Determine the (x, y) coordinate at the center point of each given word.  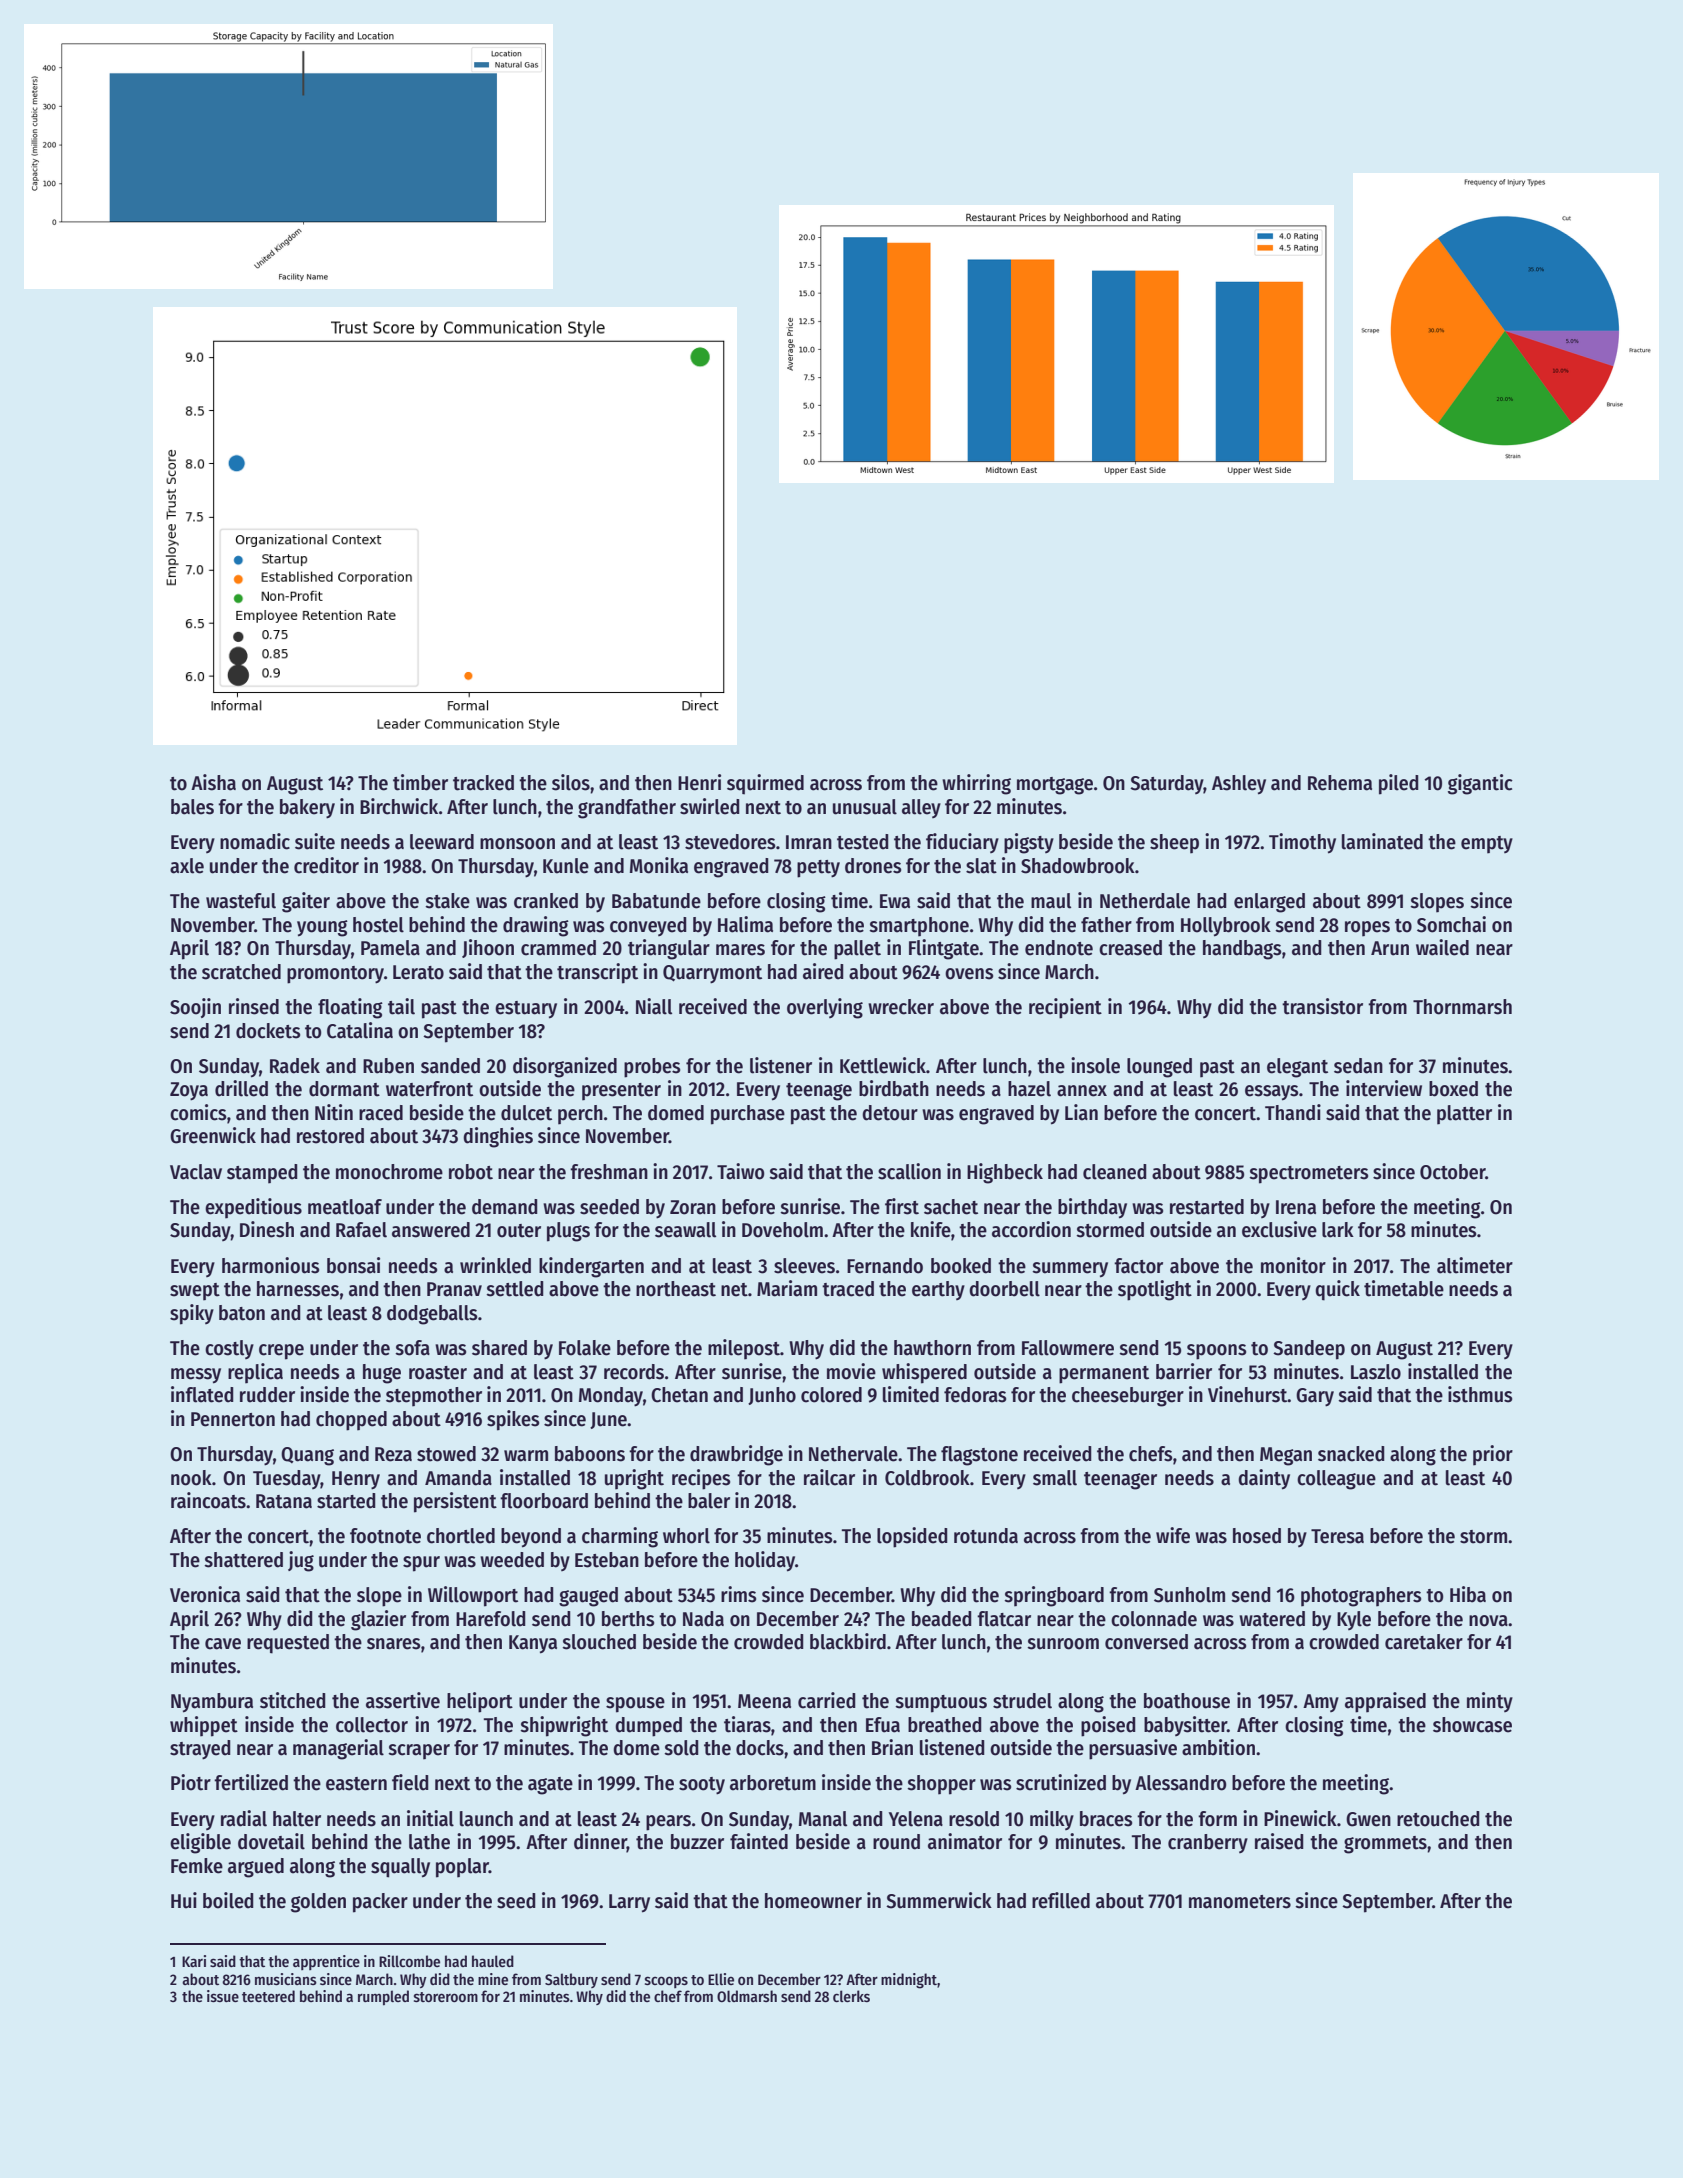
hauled (493, 1961)
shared (499, 1348)
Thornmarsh (1462, 1007)
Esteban (607, 1560)
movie (851, 1371)
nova (1488, 1621)
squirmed (765, 784)
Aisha (213, 782)
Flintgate (944, 949)
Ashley (1239, 785)
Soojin (195, 1008)
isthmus (1480, 1394)
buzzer (697, 1842)
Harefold (491, 1619)
